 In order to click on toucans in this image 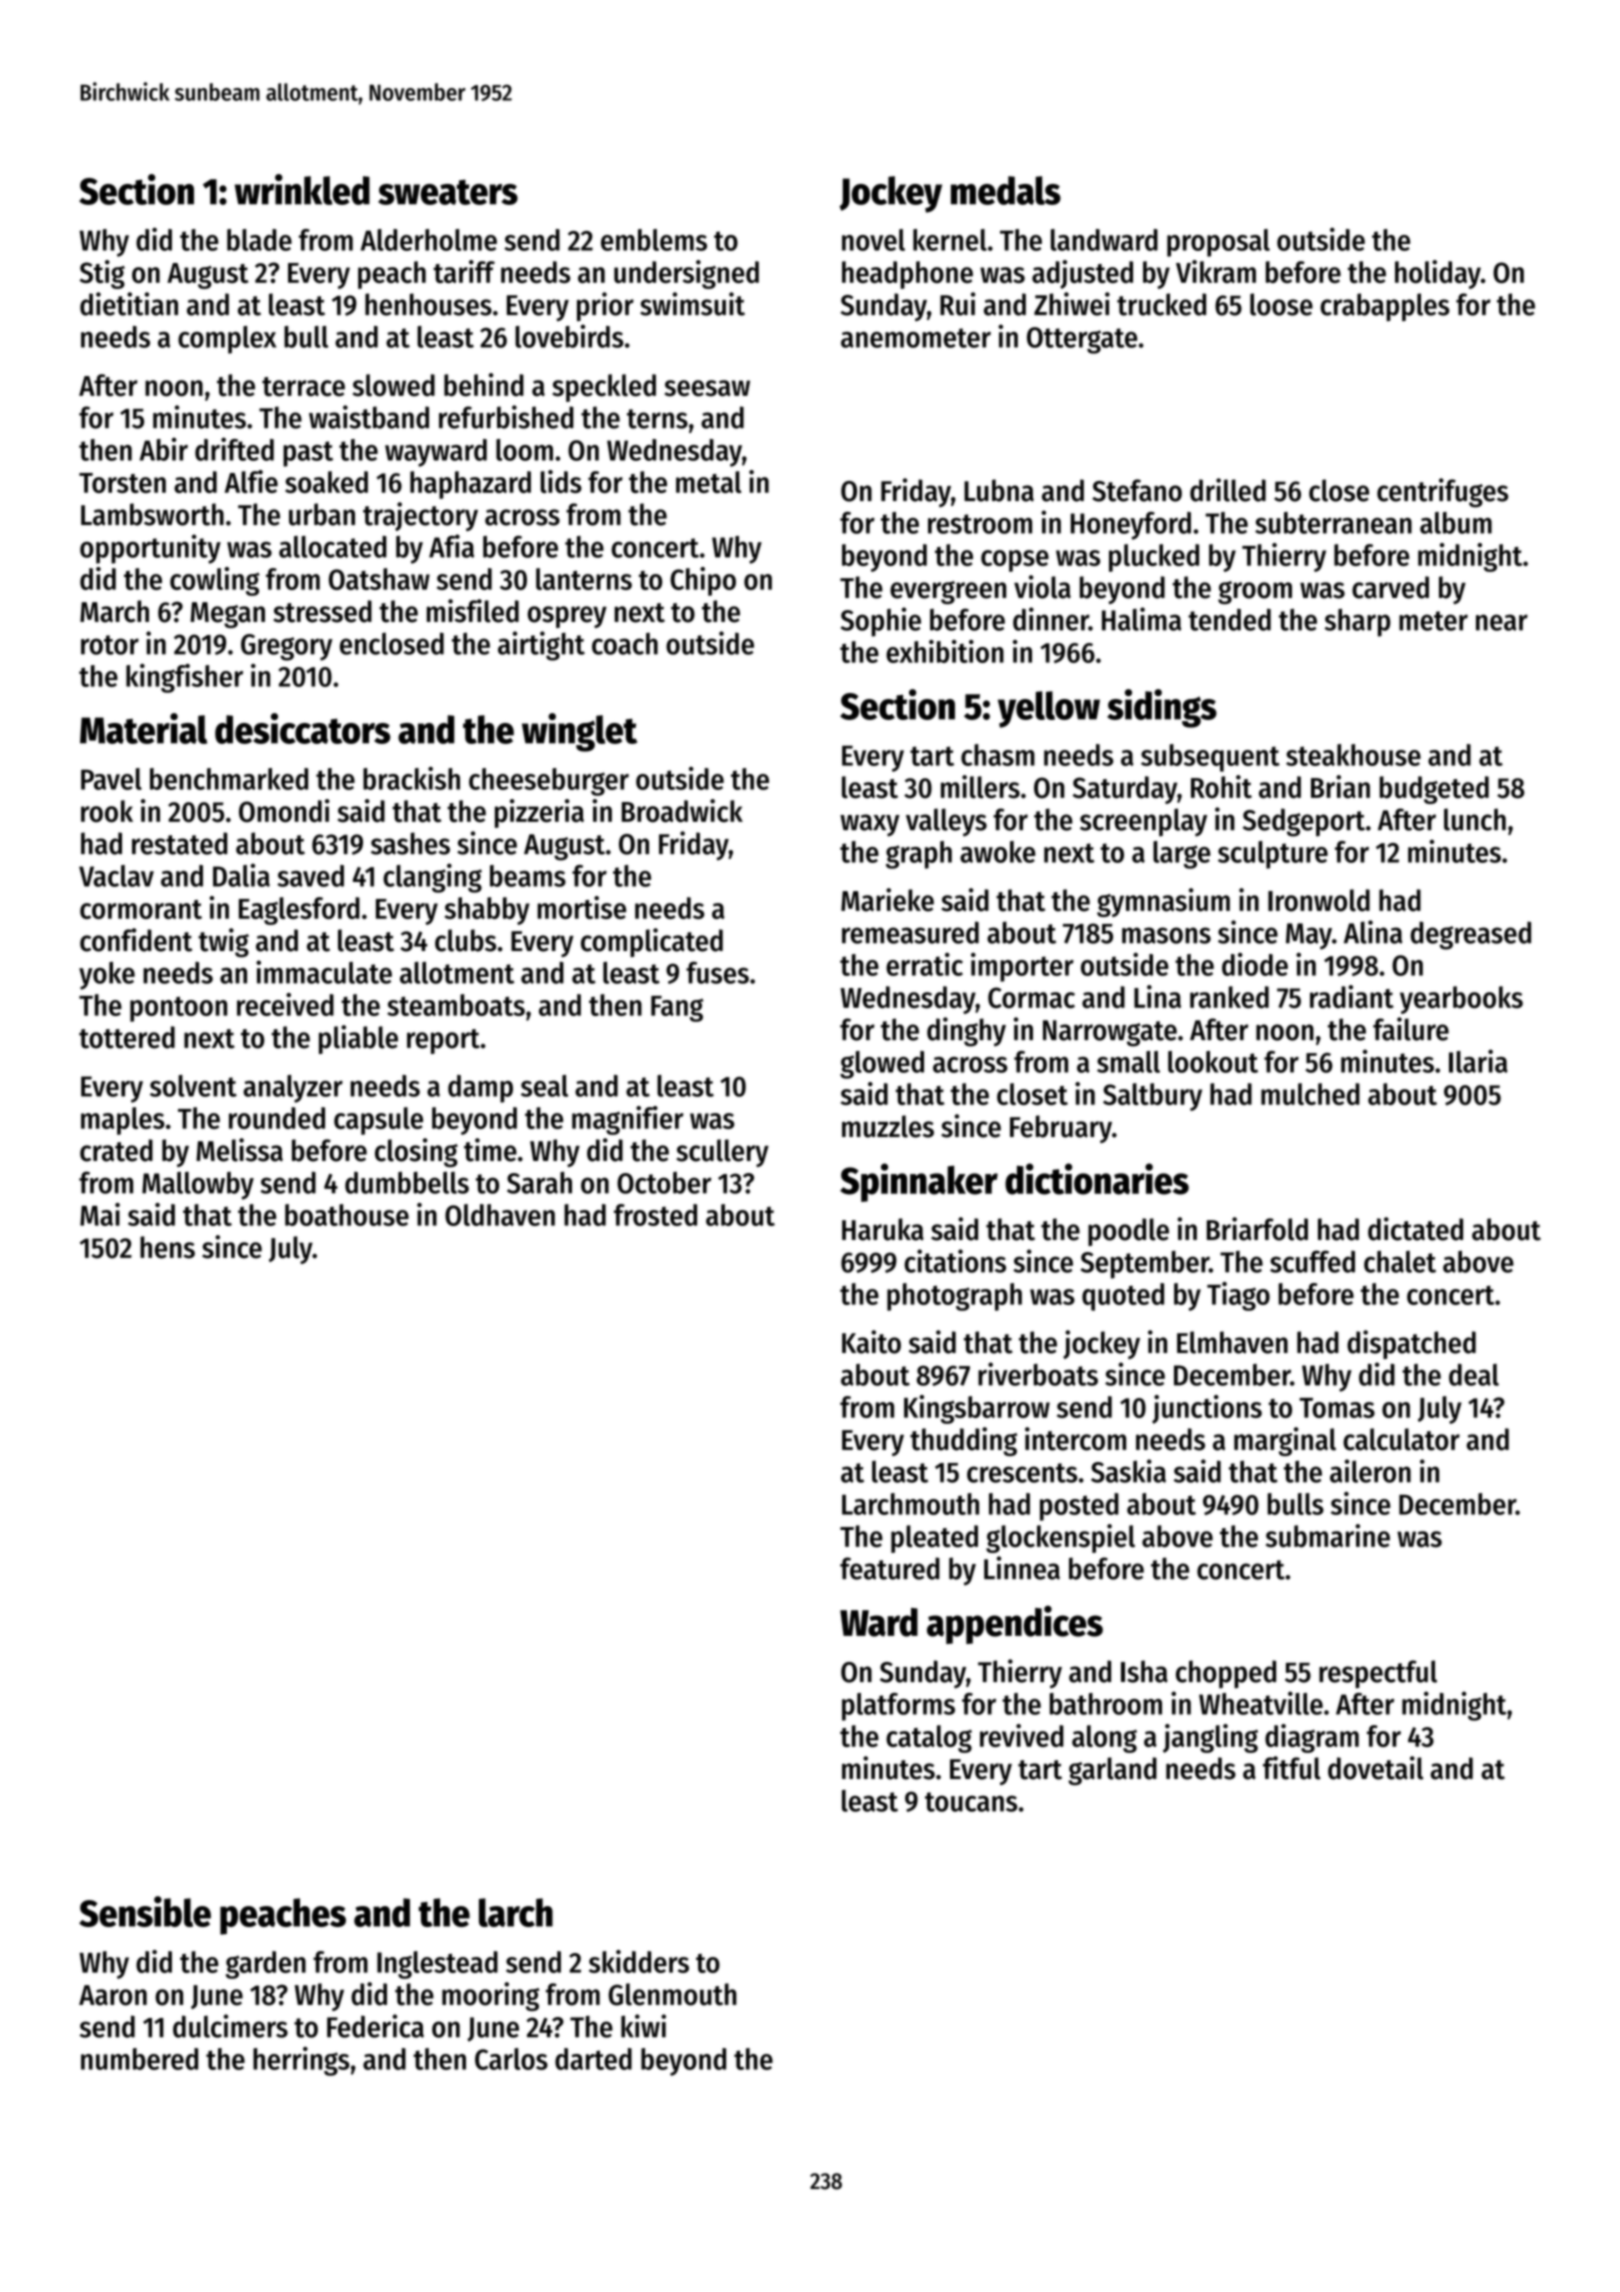, I will do `click(971, 1802)`.
